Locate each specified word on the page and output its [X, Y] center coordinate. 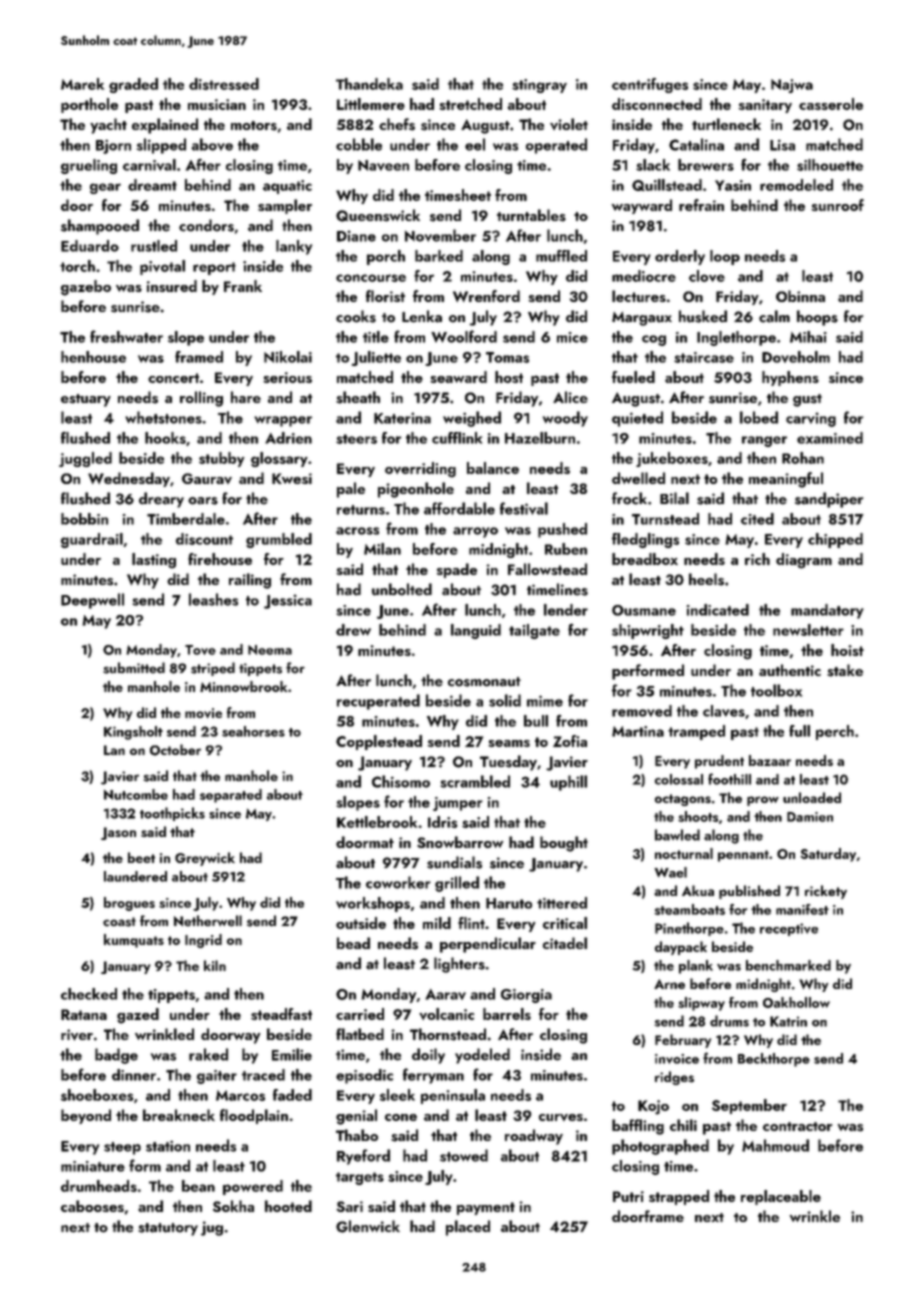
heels [706, 579]
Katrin [788, 1021]
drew [353, 630]
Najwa [792, 86]
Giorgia [526, 996]
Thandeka [369, 84]
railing [250, 581]
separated [231, 796]
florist [385, 296]
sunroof [838, 205]
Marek [82, 84]
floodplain [254, 1116]
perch [835, 732]
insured [172, 286]
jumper [458, 804]
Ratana [84, 1014]
